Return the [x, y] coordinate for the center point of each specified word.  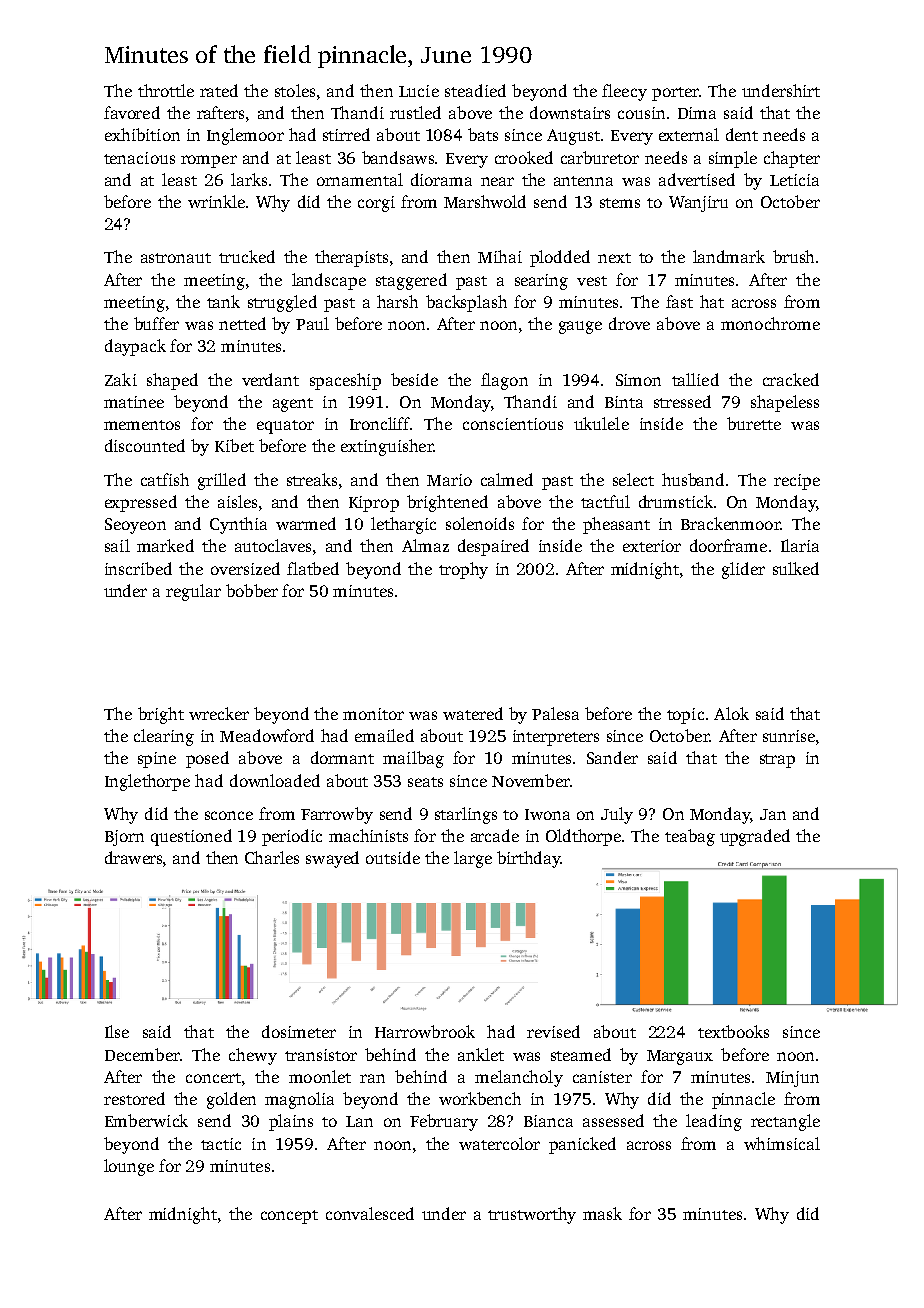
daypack [135, 347]
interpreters [556, 738]
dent [742, 134]
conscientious [513, 424]
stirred [346, 134]
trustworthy [532, 1215]
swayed [332, 859]
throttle [166, 90]
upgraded [755, 837]
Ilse [117, 1031]
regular [193, 592]
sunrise [789, 736]
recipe [797, 482]
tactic [221, 1144]
